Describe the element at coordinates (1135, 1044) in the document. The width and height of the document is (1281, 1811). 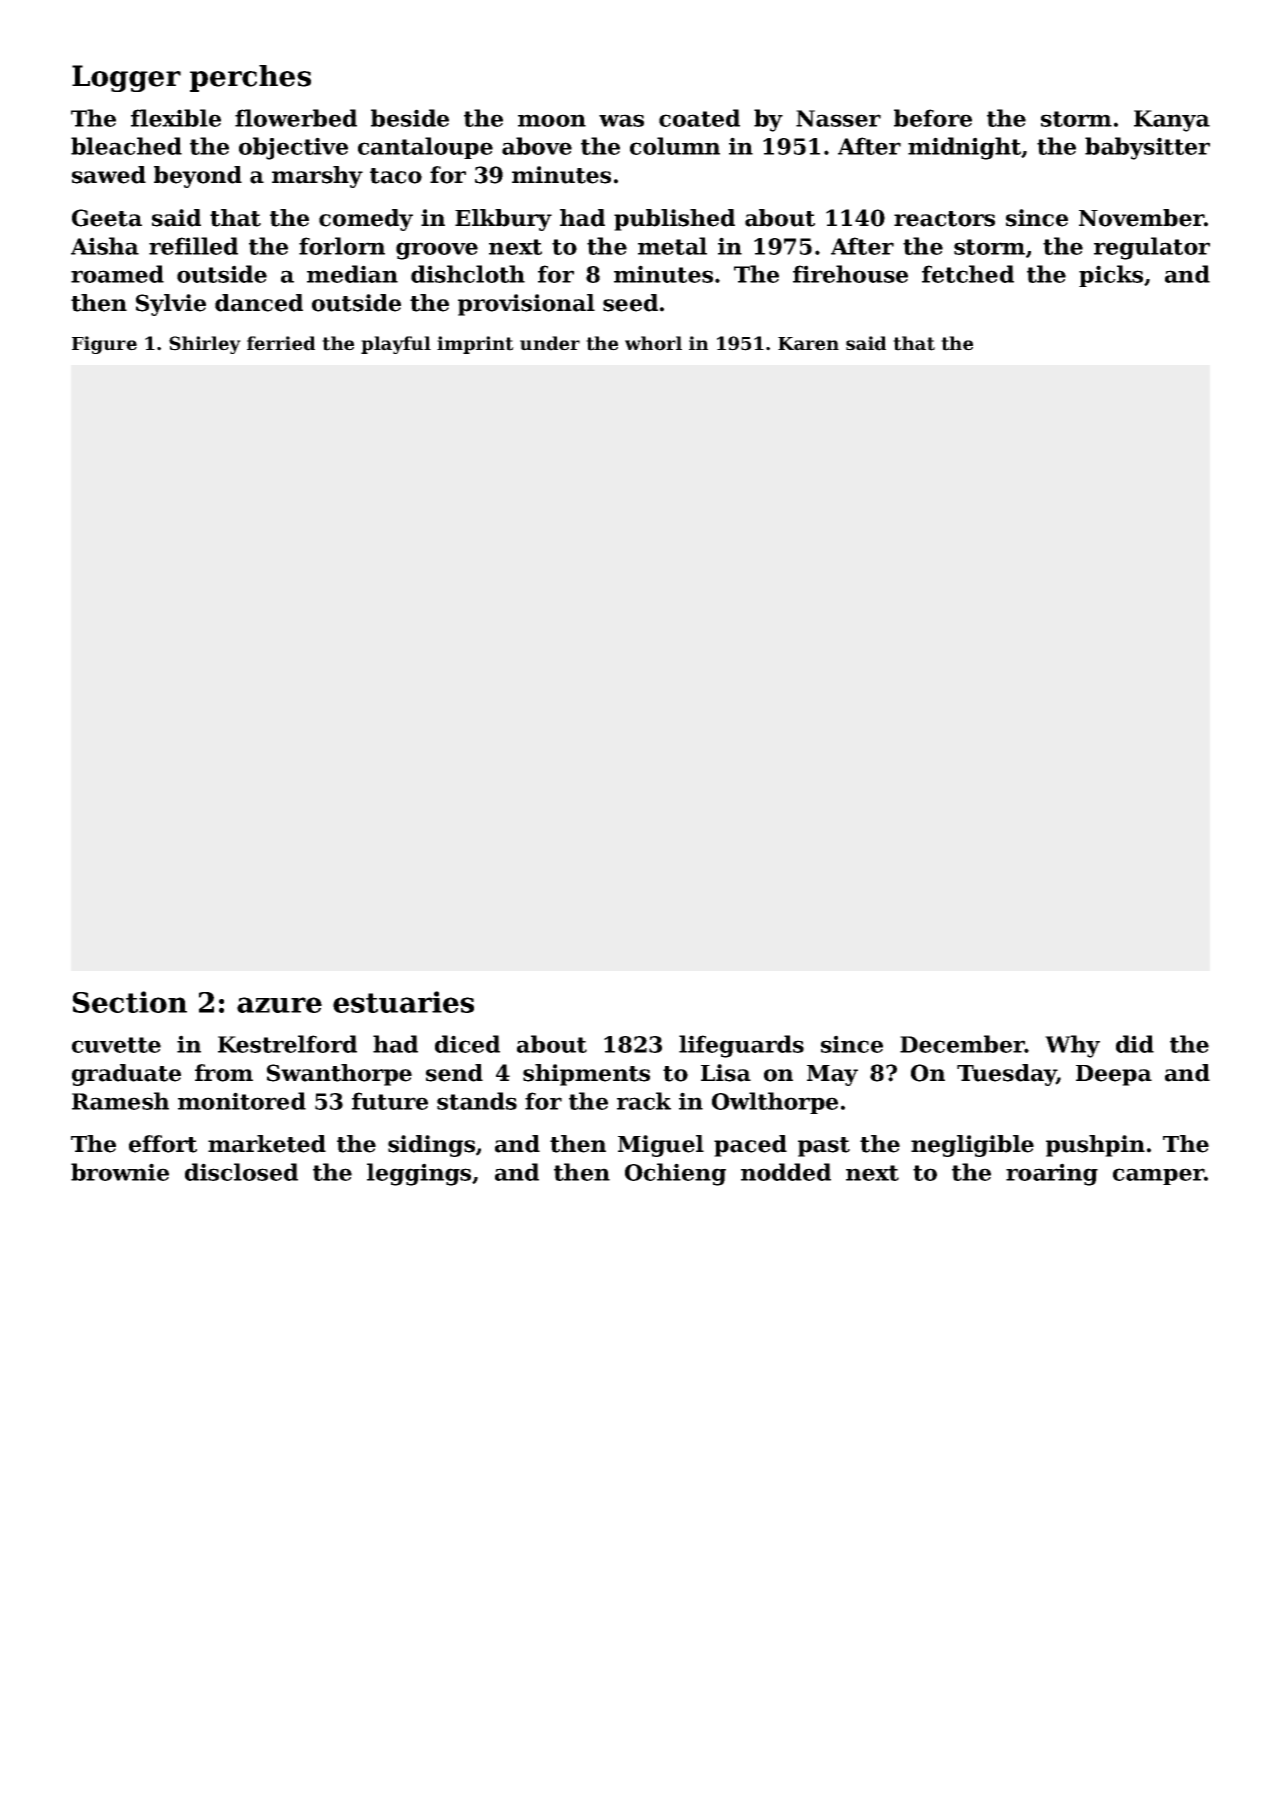
I see `did` at that location.
